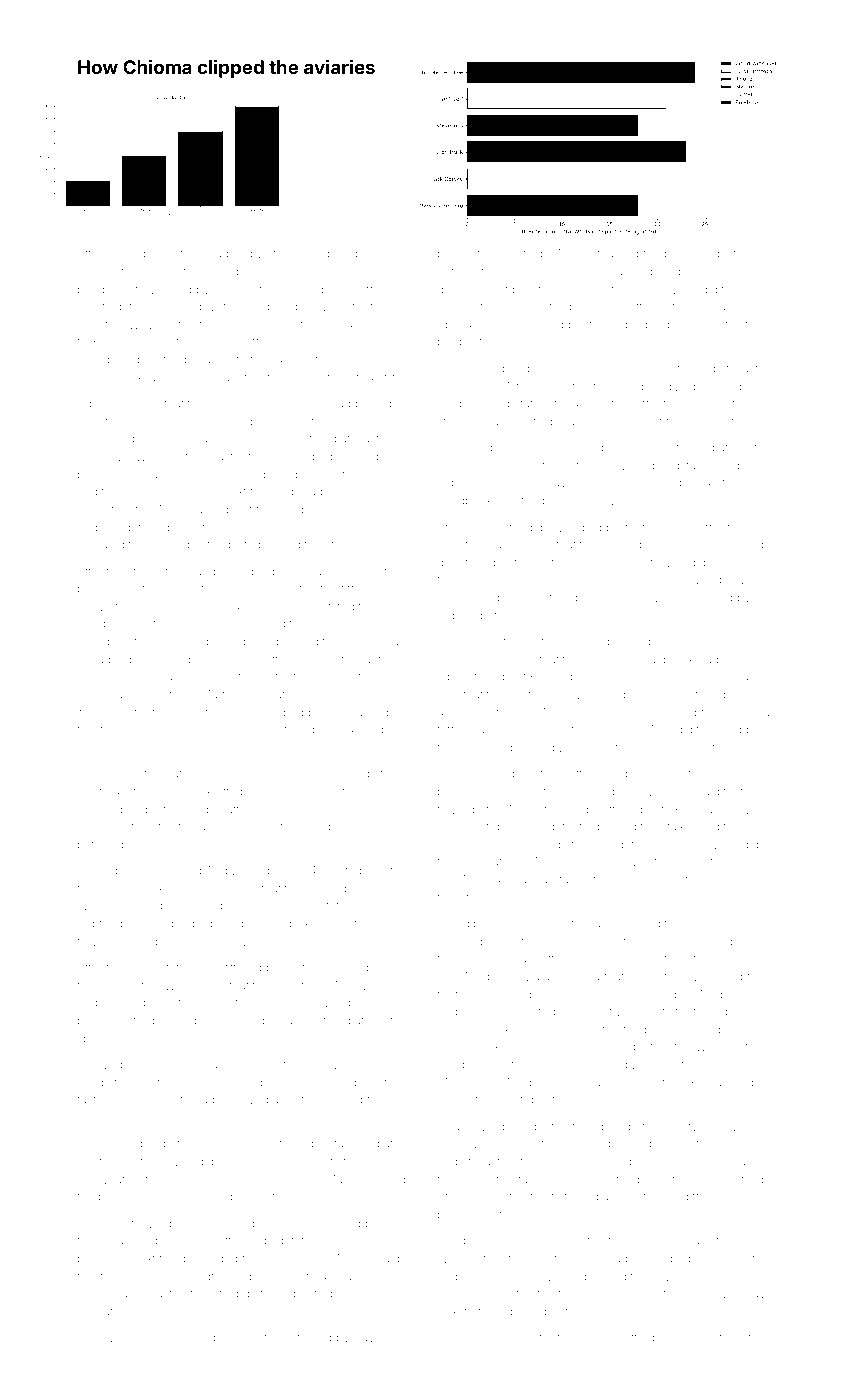 The height and width of the document is (1400, 849). Describe the element at coordinates (110, 888) in the document. I see `track` at that location.
